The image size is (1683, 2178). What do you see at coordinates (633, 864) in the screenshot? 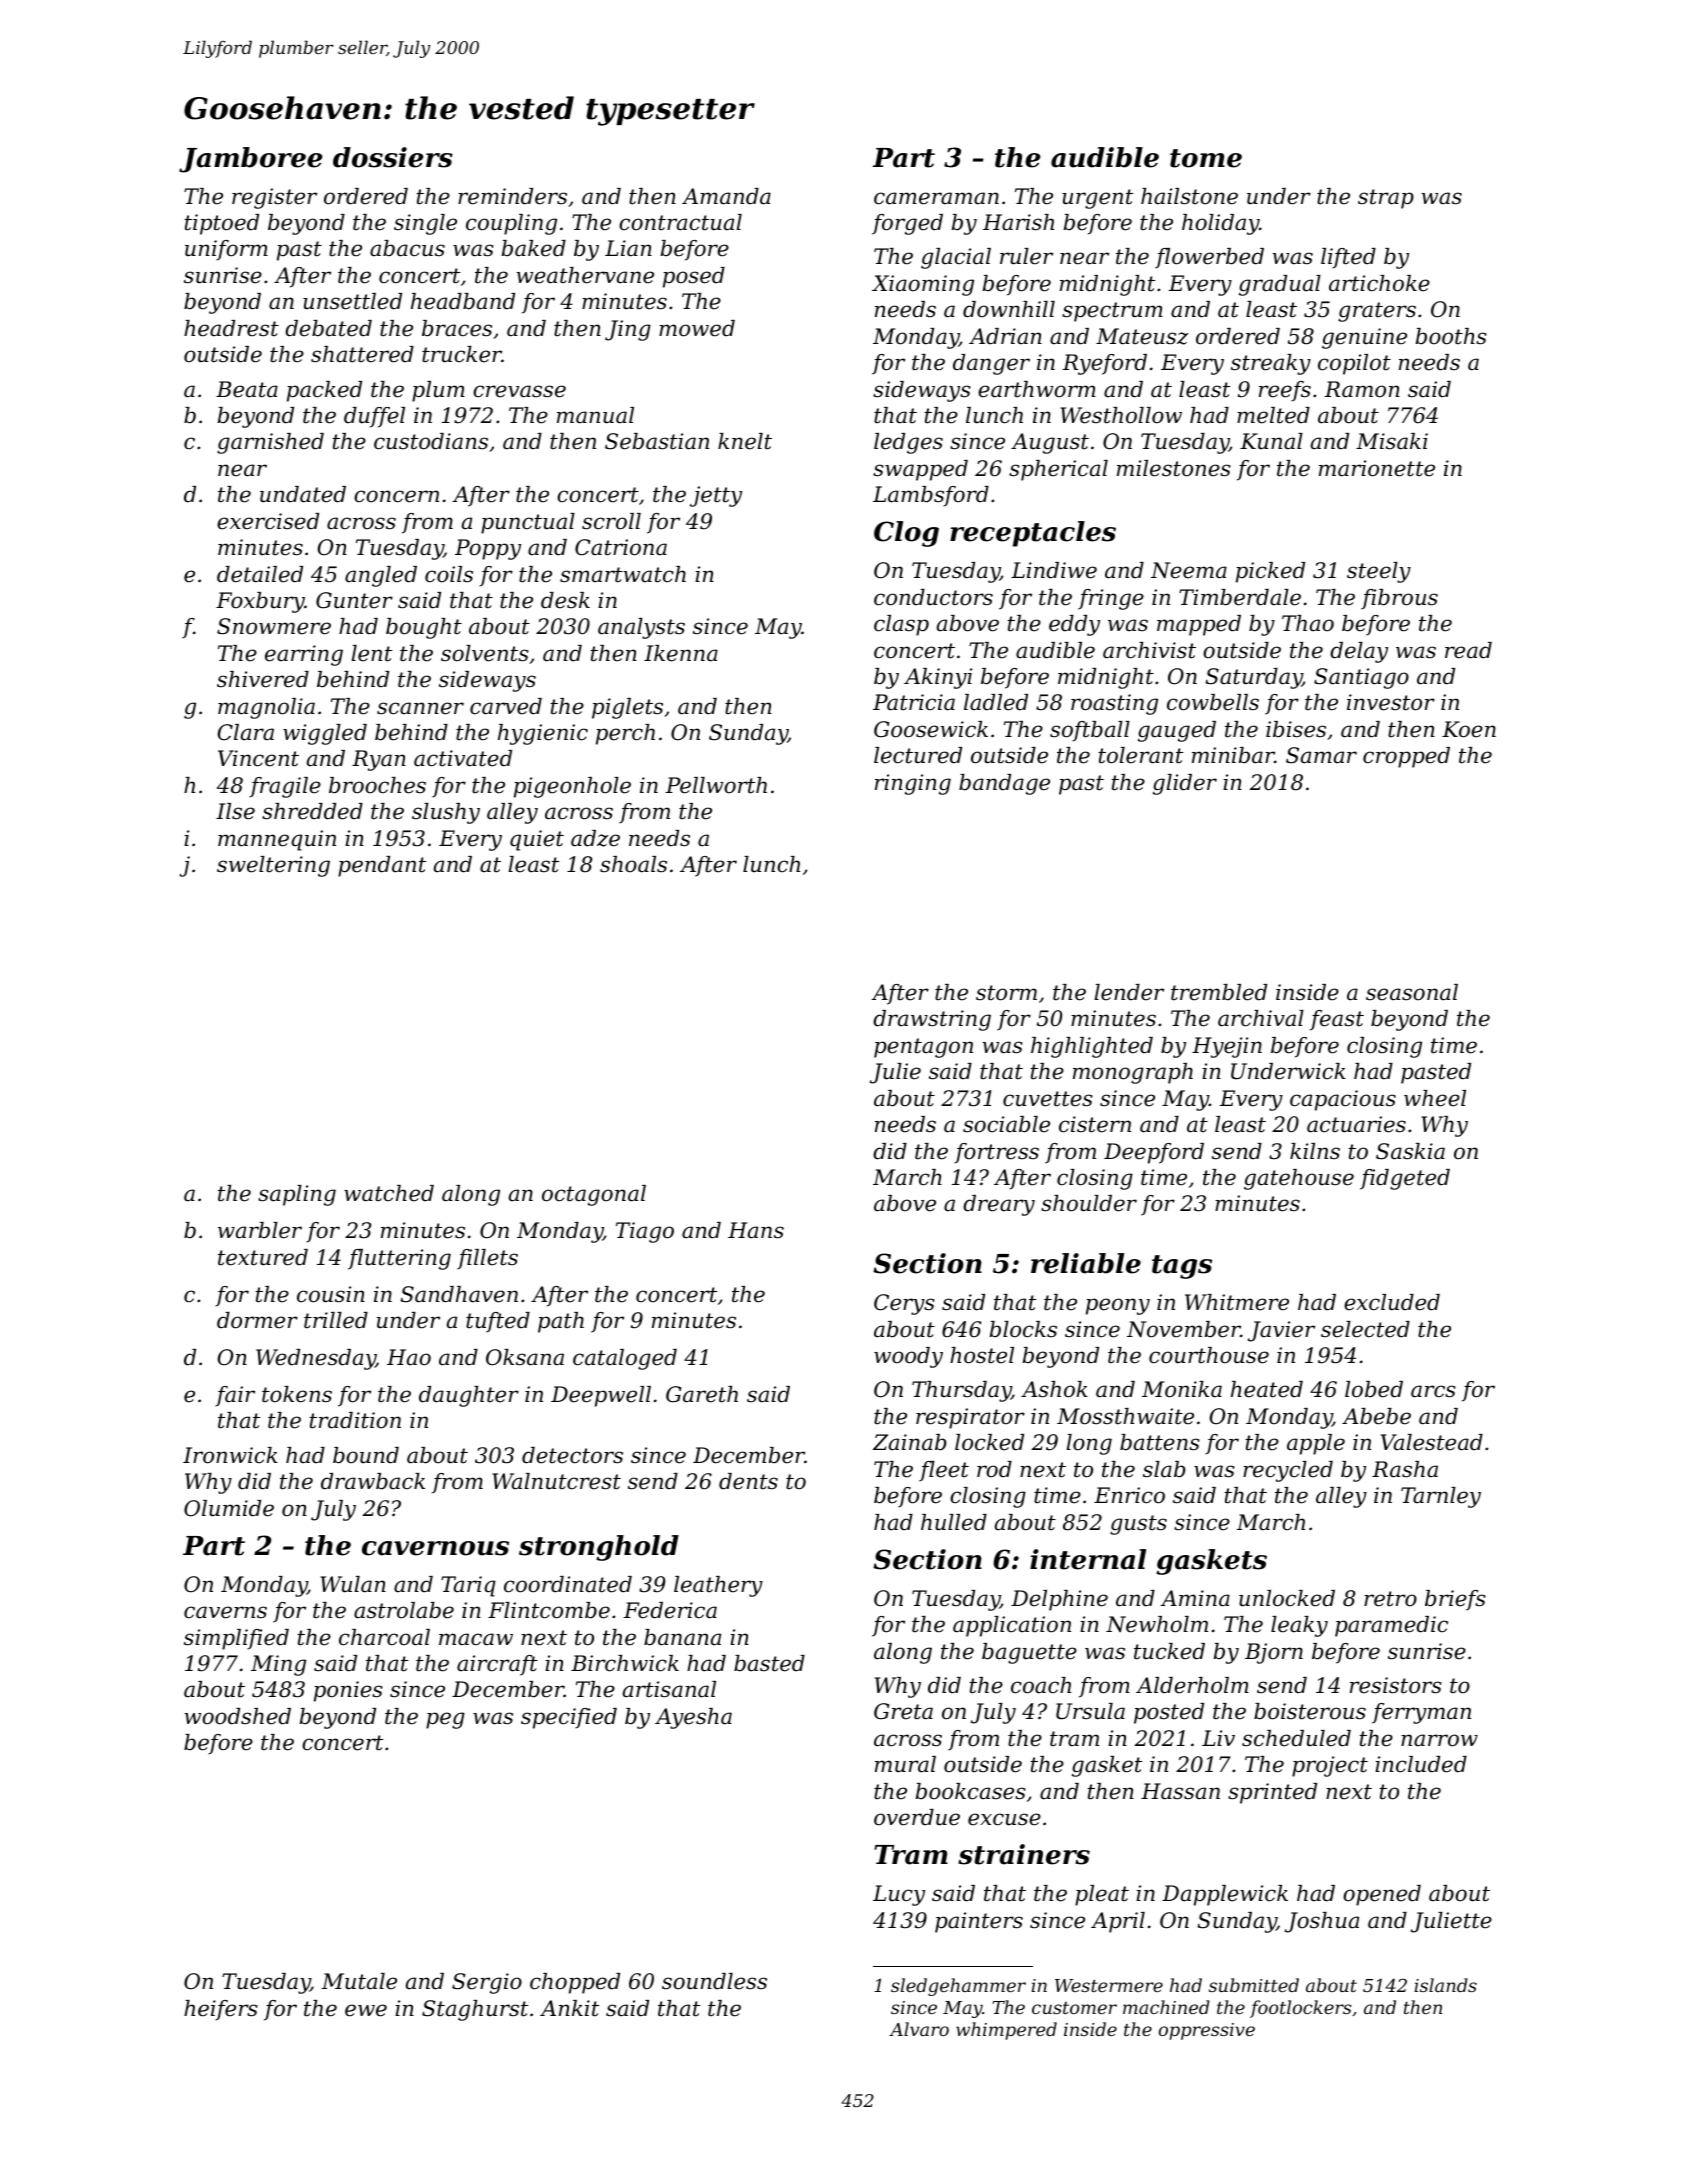
I see `shoals` at bounding box center [633, 864].
